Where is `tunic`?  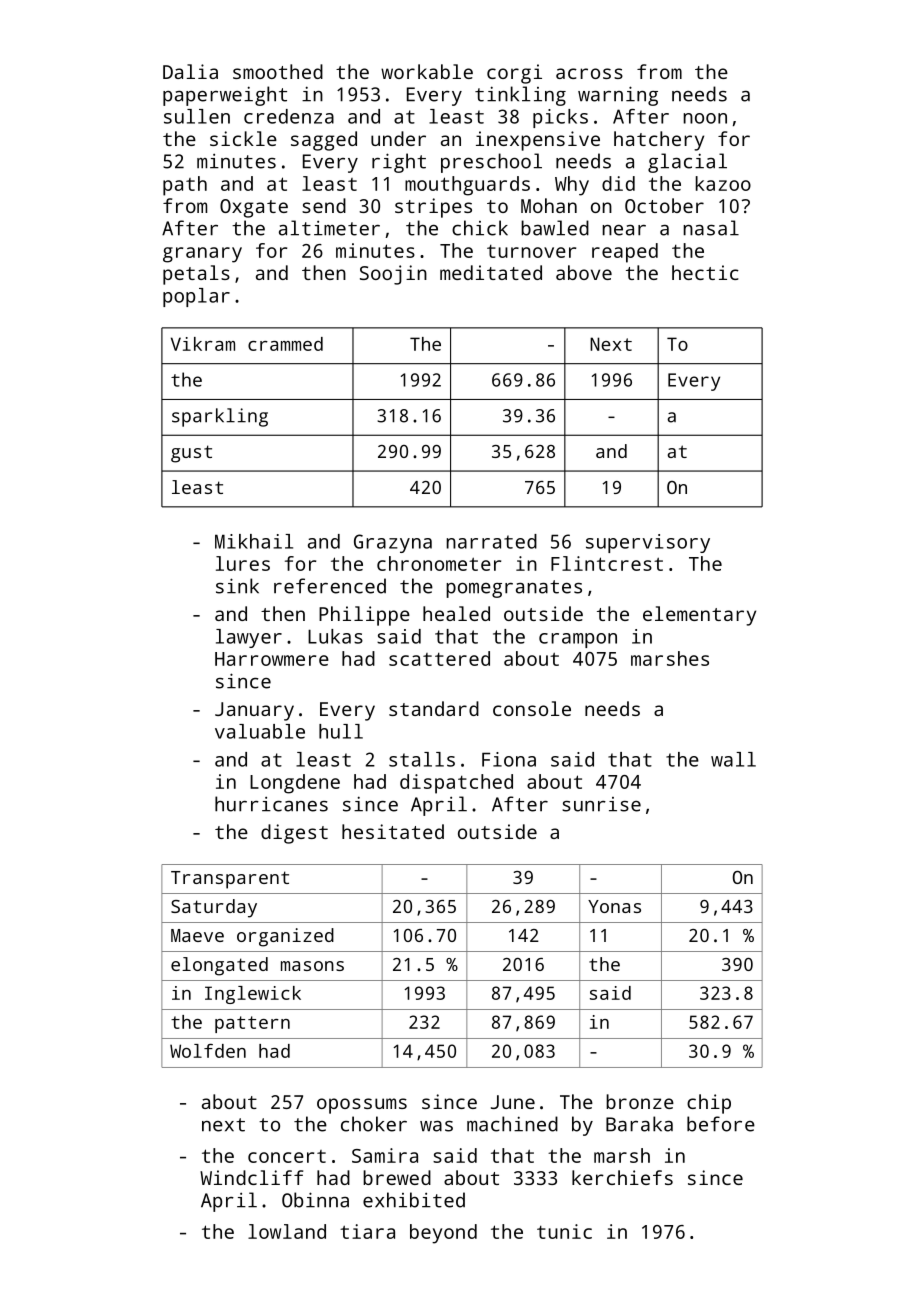 tunic is located at coordinates (564, 1231).
